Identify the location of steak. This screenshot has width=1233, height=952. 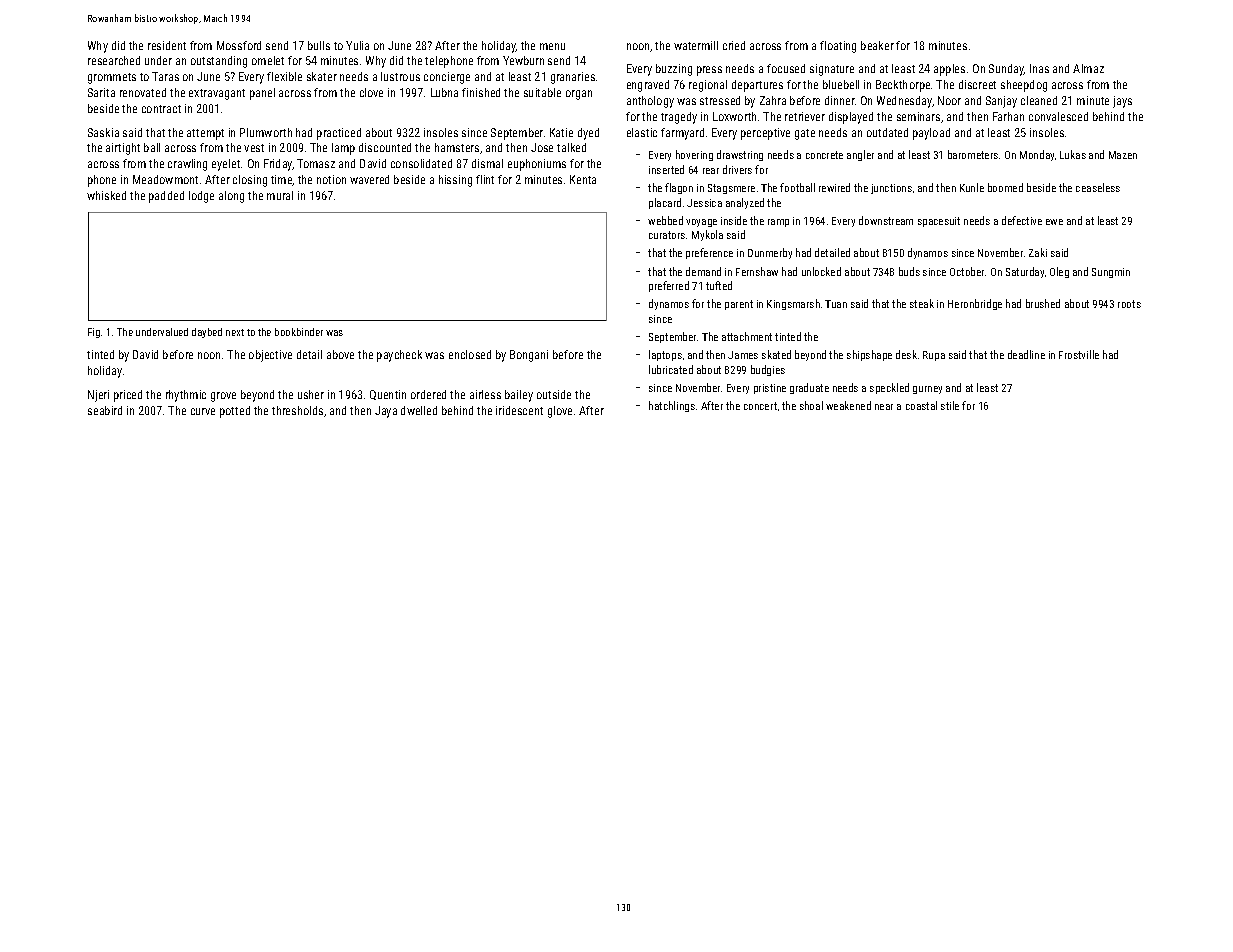
(922, 303).
